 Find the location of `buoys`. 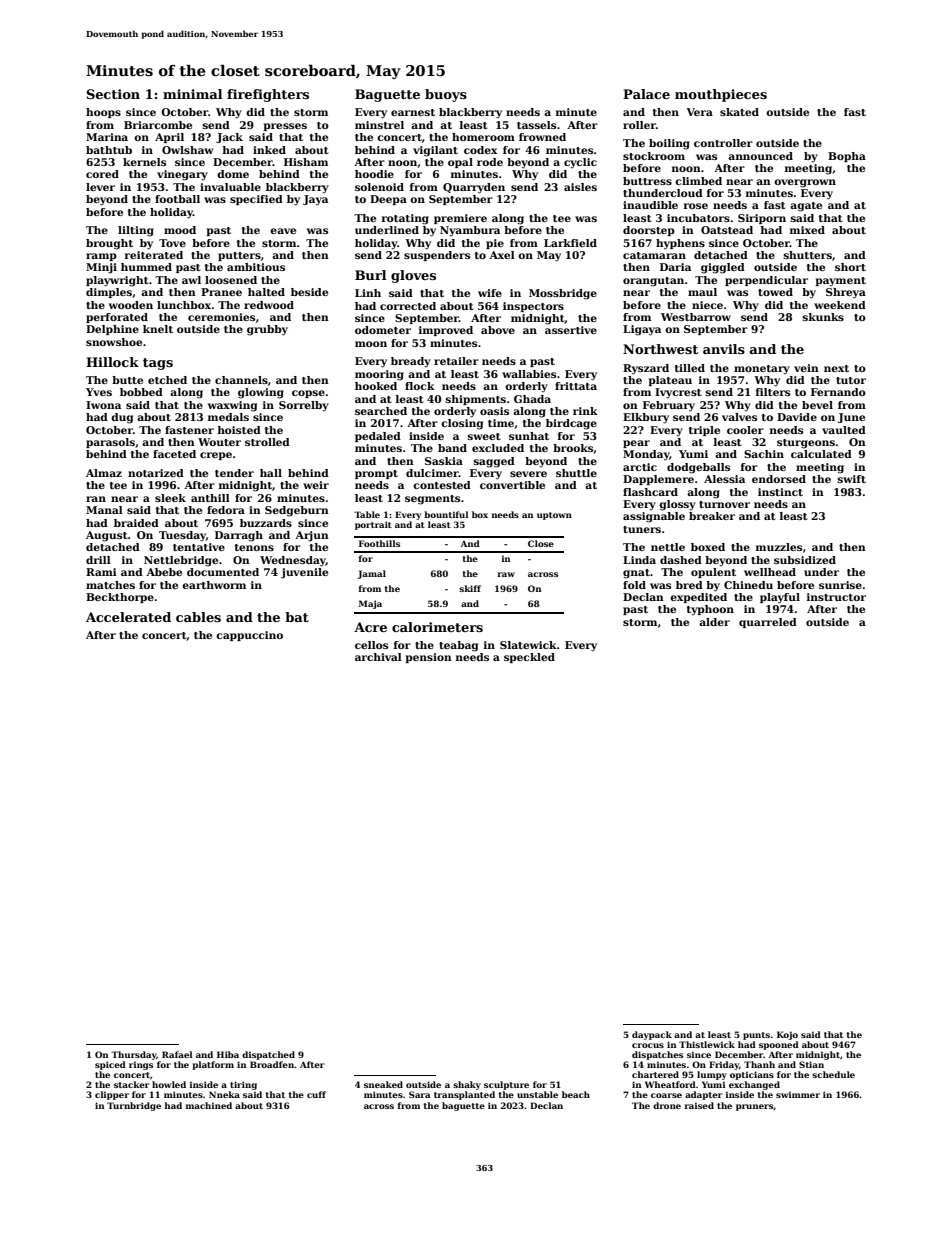

buoys is located at coordinates (446, 95).
